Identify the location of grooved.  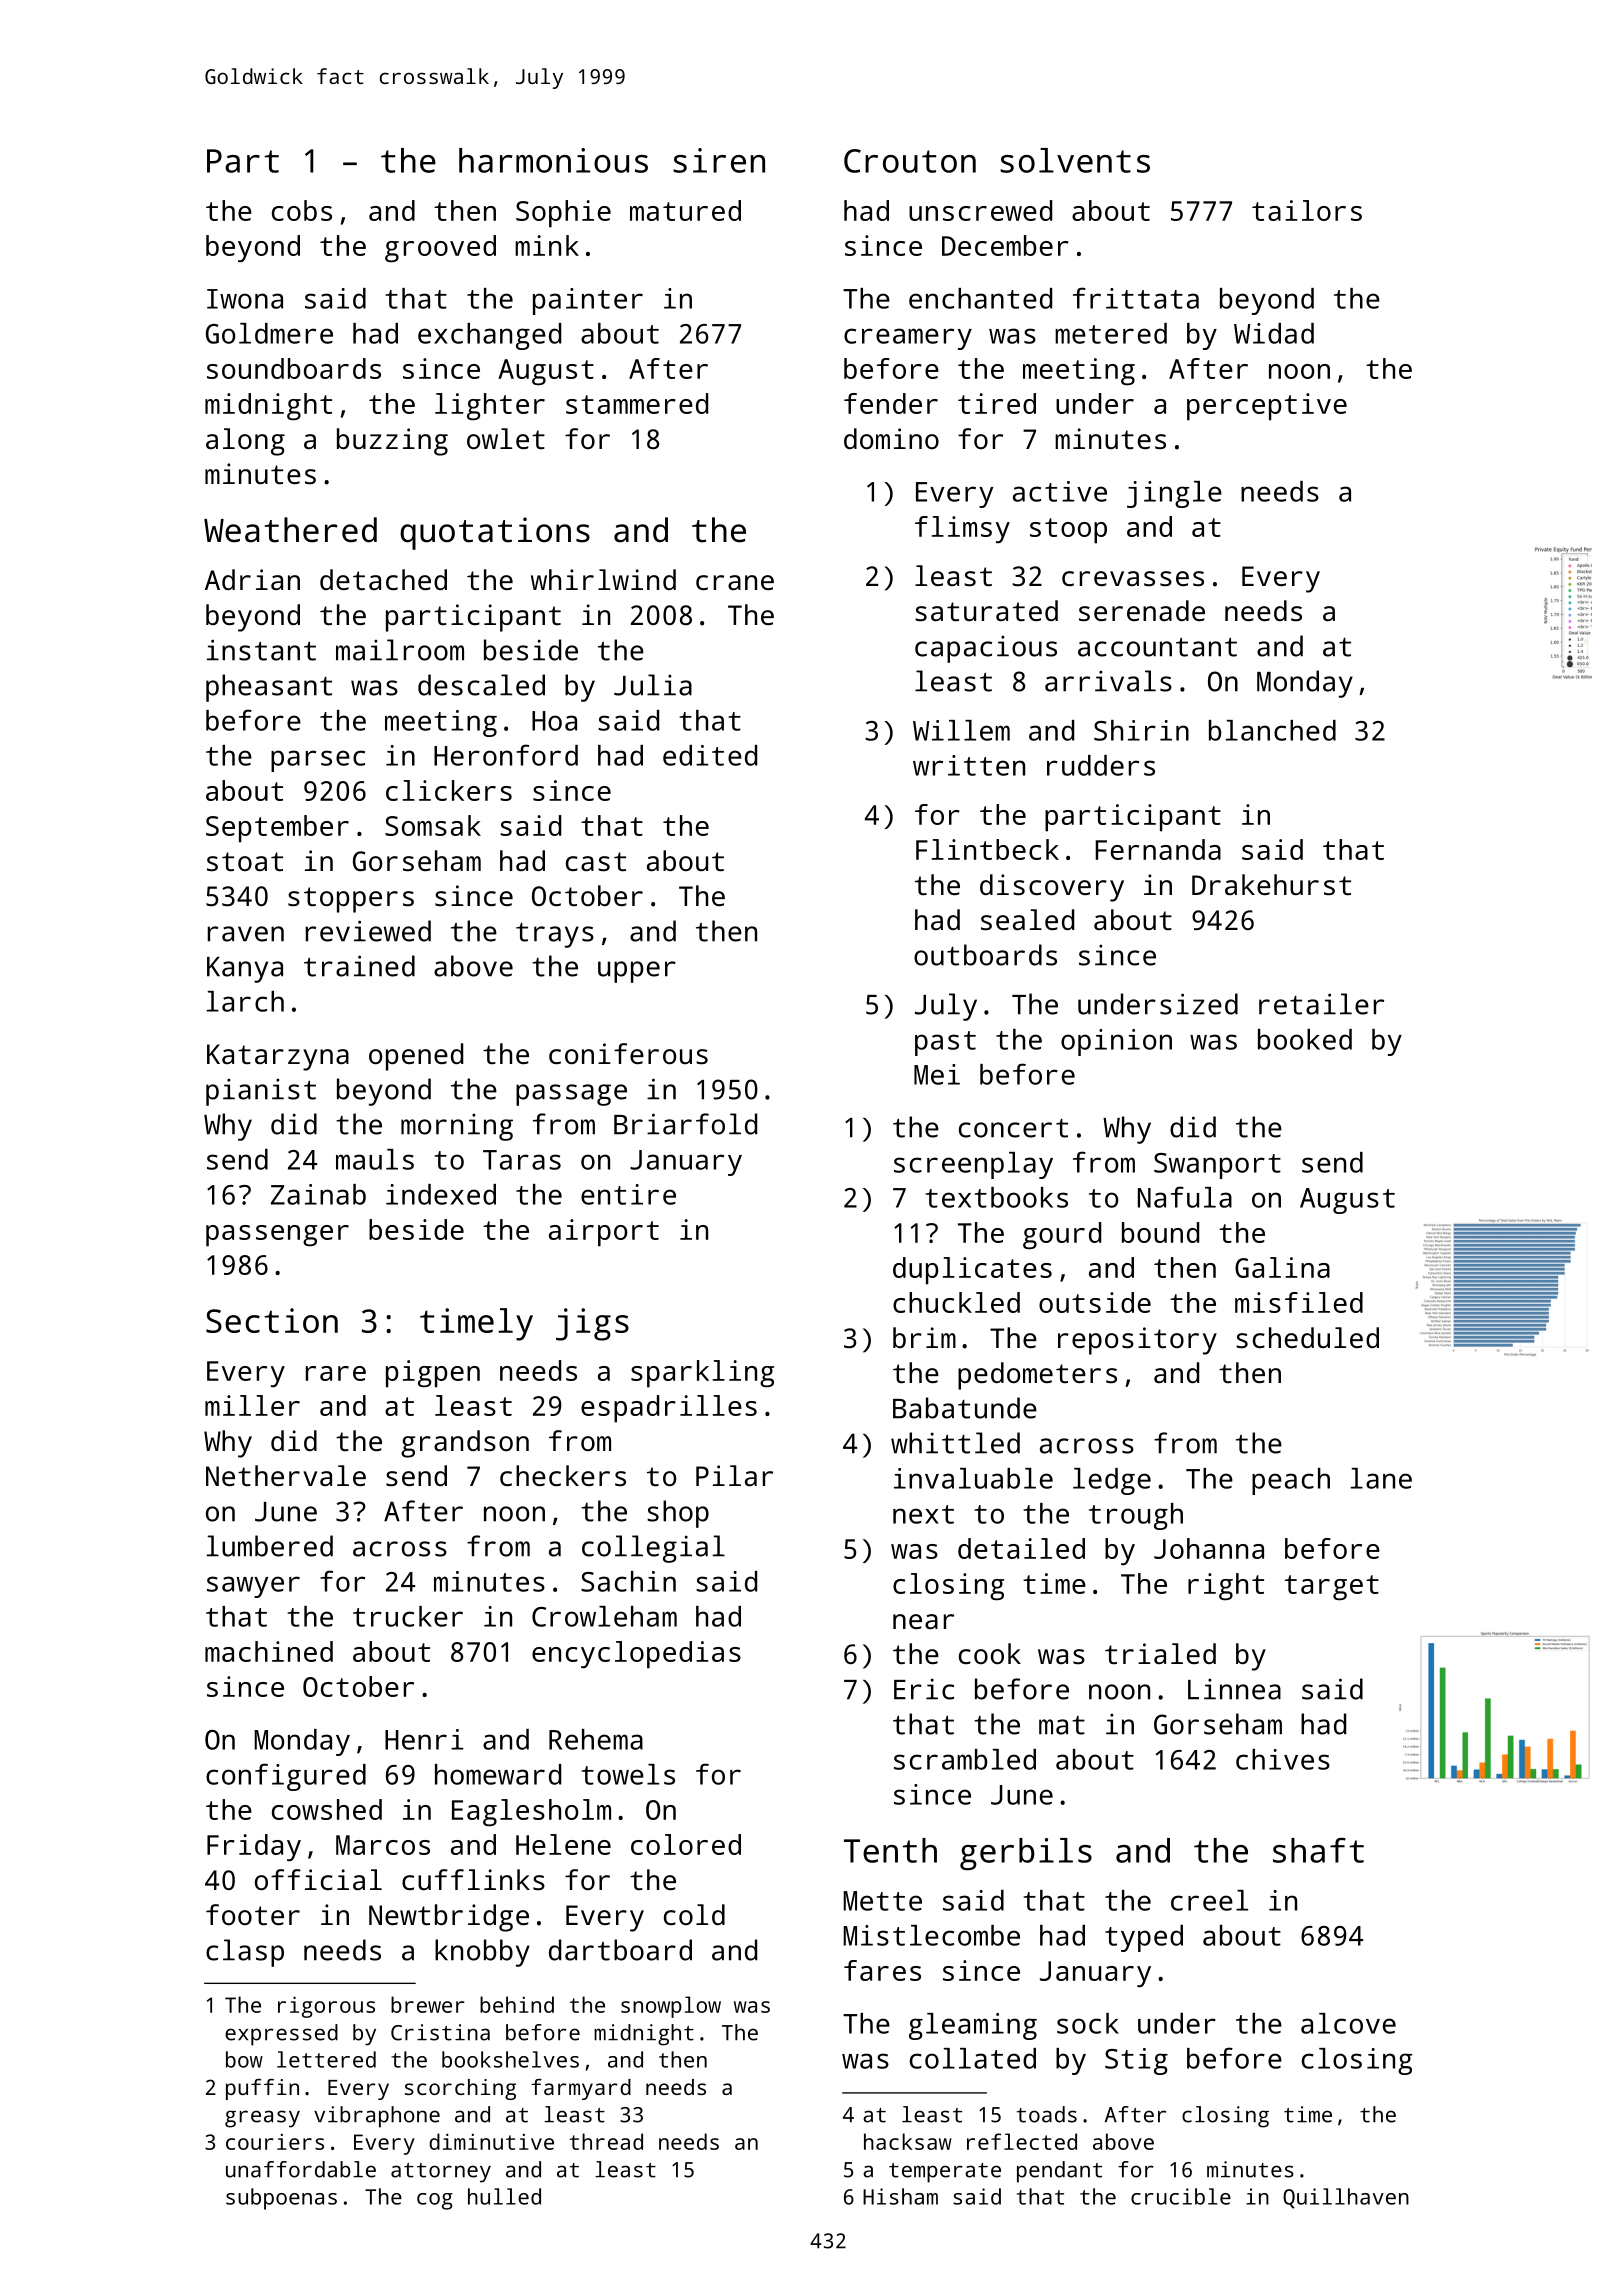
(440, 249).
